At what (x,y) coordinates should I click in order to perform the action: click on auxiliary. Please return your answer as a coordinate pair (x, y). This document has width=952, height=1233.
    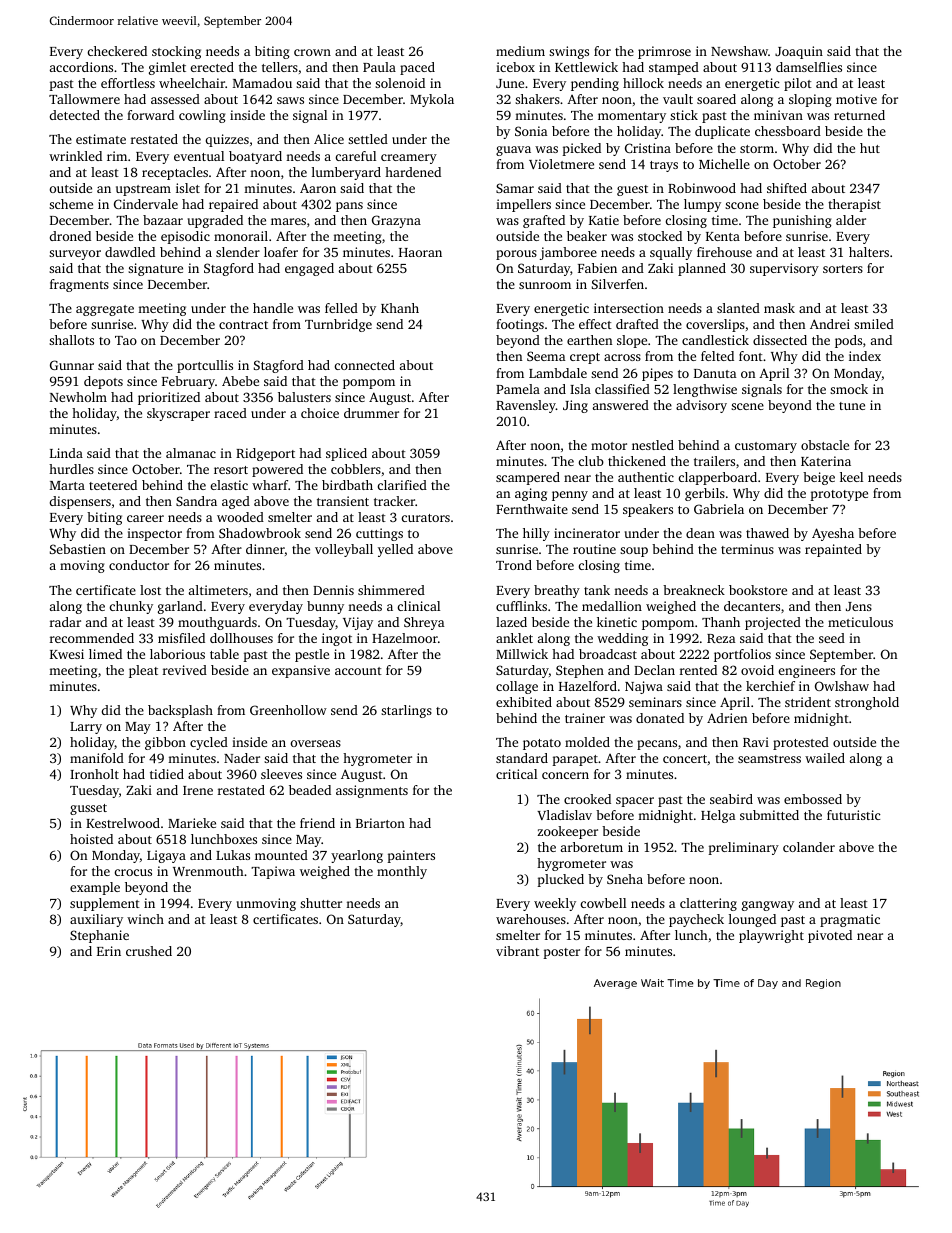
    Looking at the image, I should click on (96, 920).
